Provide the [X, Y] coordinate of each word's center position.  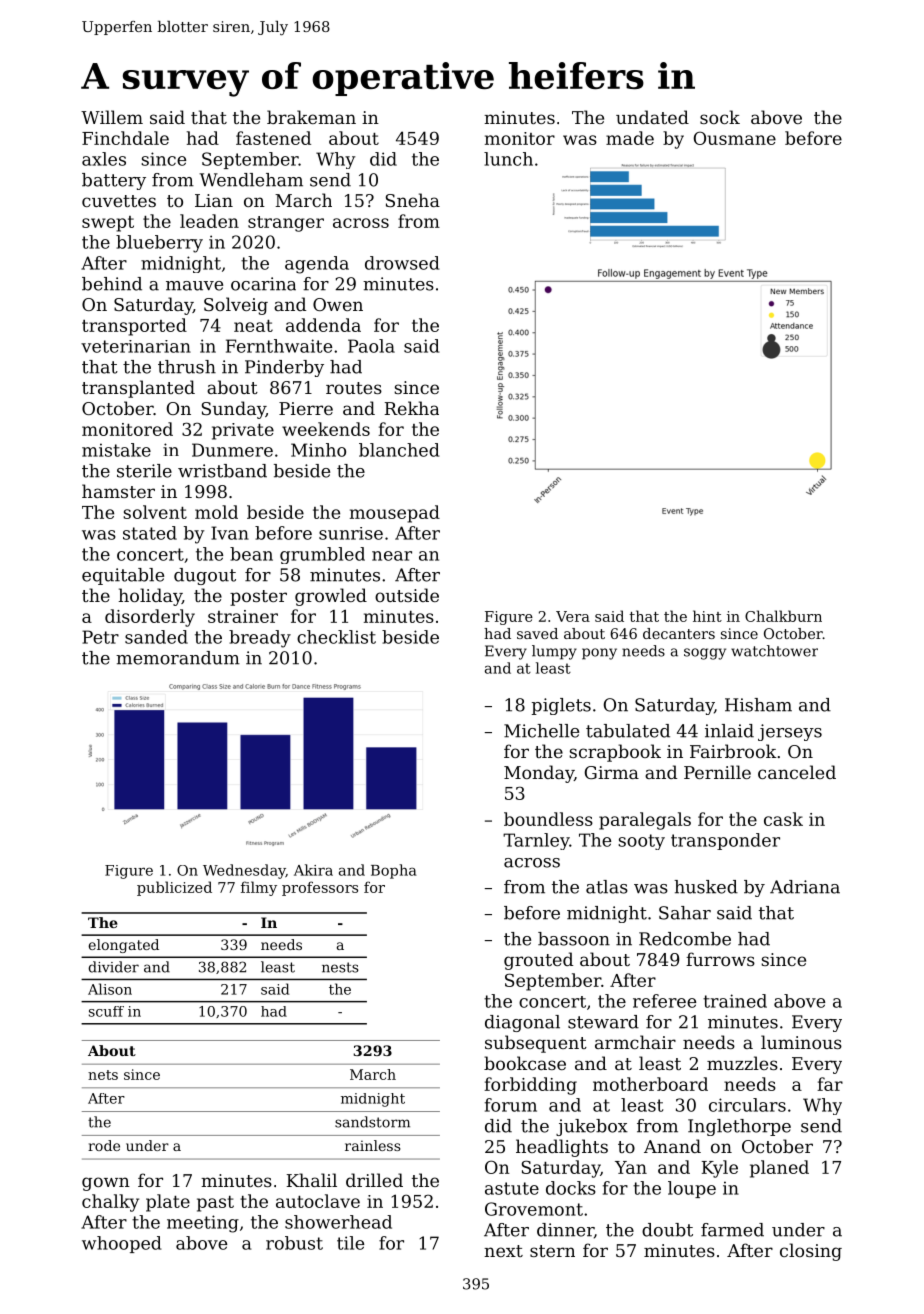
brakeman [311, 117]
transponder [725, 841]
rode [104, 1145]
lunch [508, 159]
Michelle [541, 731]
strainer [243, 616]
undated [652, 117]
